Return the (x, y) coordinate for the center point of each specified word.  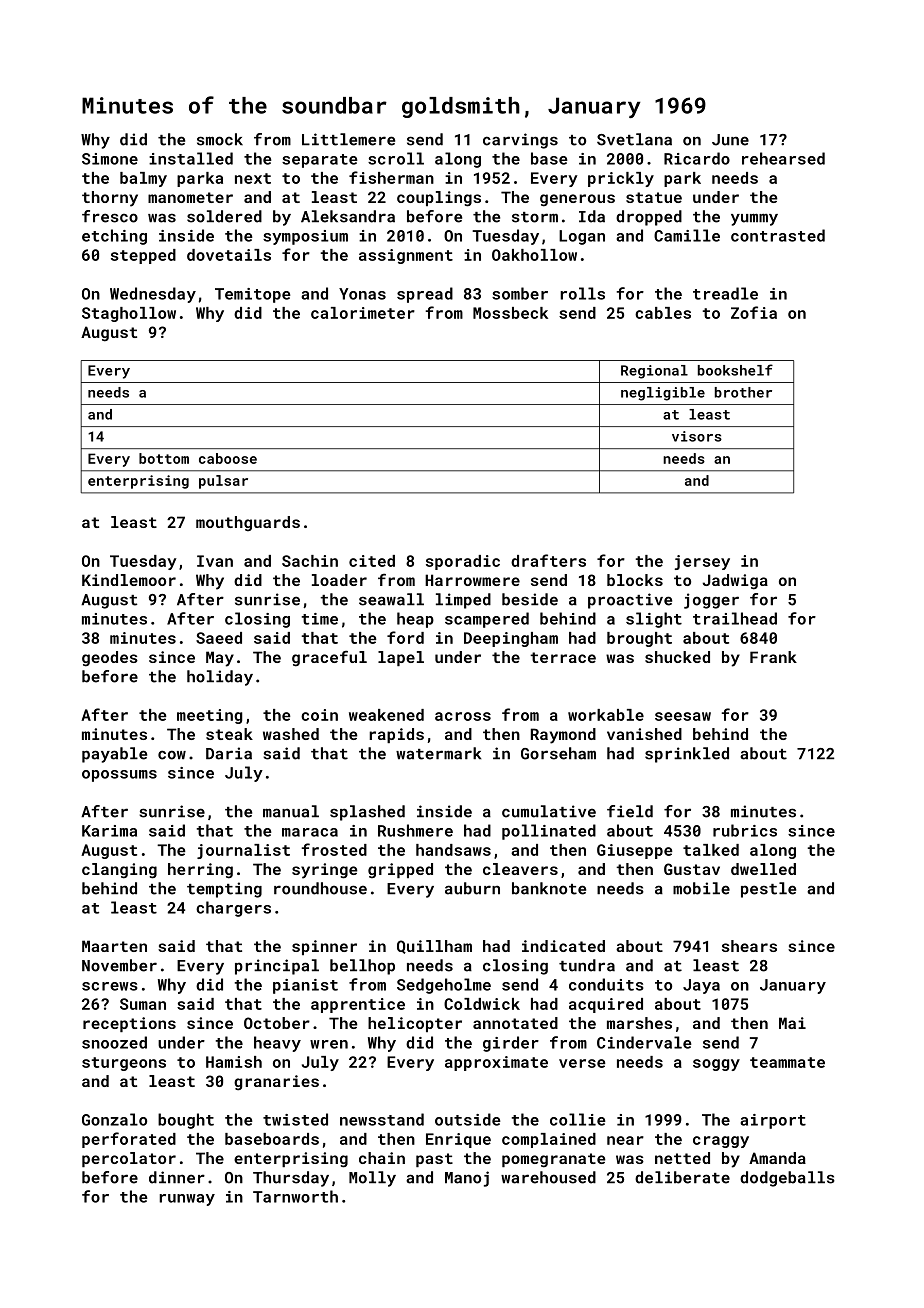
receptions (129, 1024)
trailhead (735, 618)
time (320, 619)
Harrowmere (472, 580)
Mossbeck (510, 313)
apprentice (358, 1005)
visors (697, 436)
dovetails (229, 255)
